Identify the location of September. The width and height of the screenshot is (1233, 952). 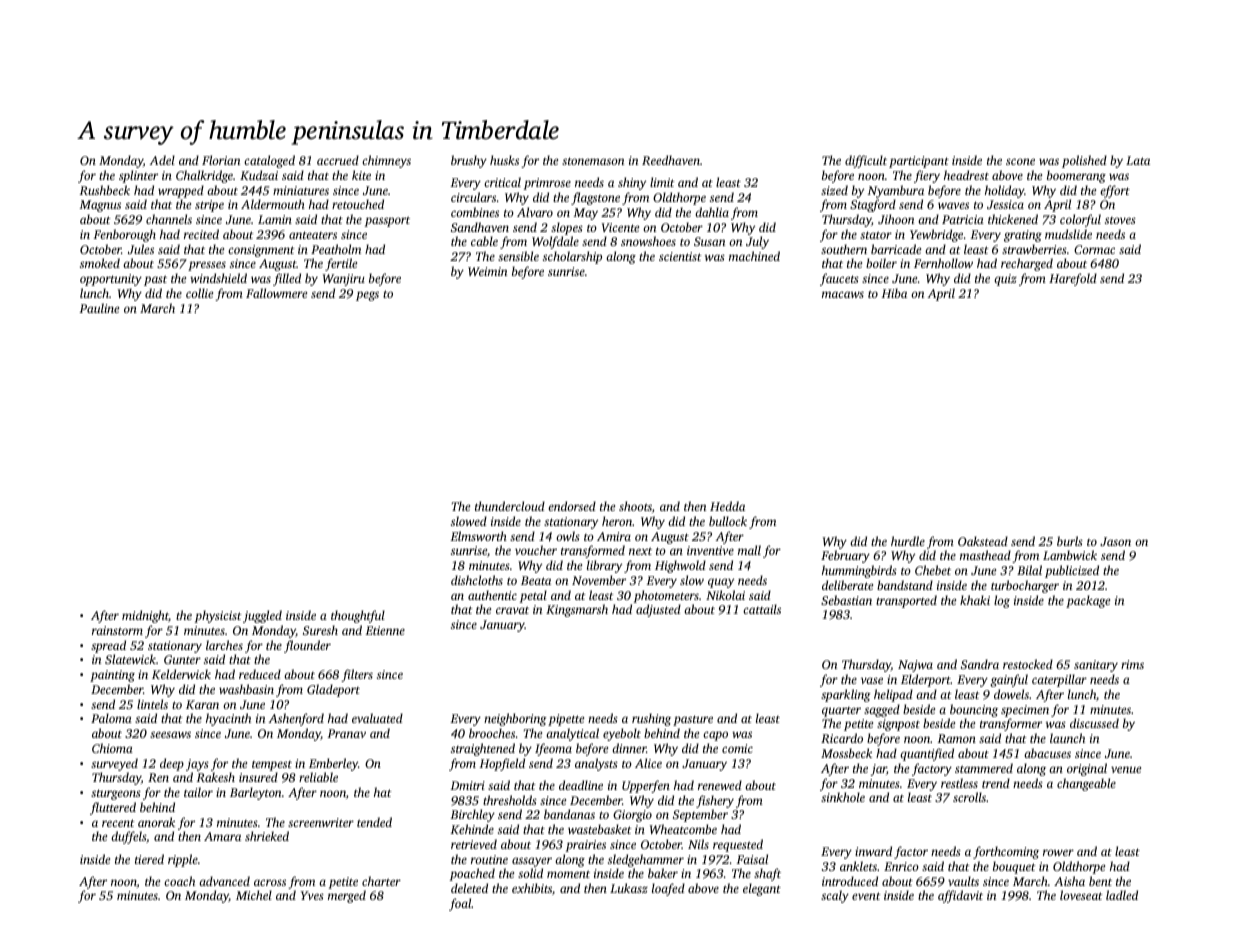
(700, 815).
